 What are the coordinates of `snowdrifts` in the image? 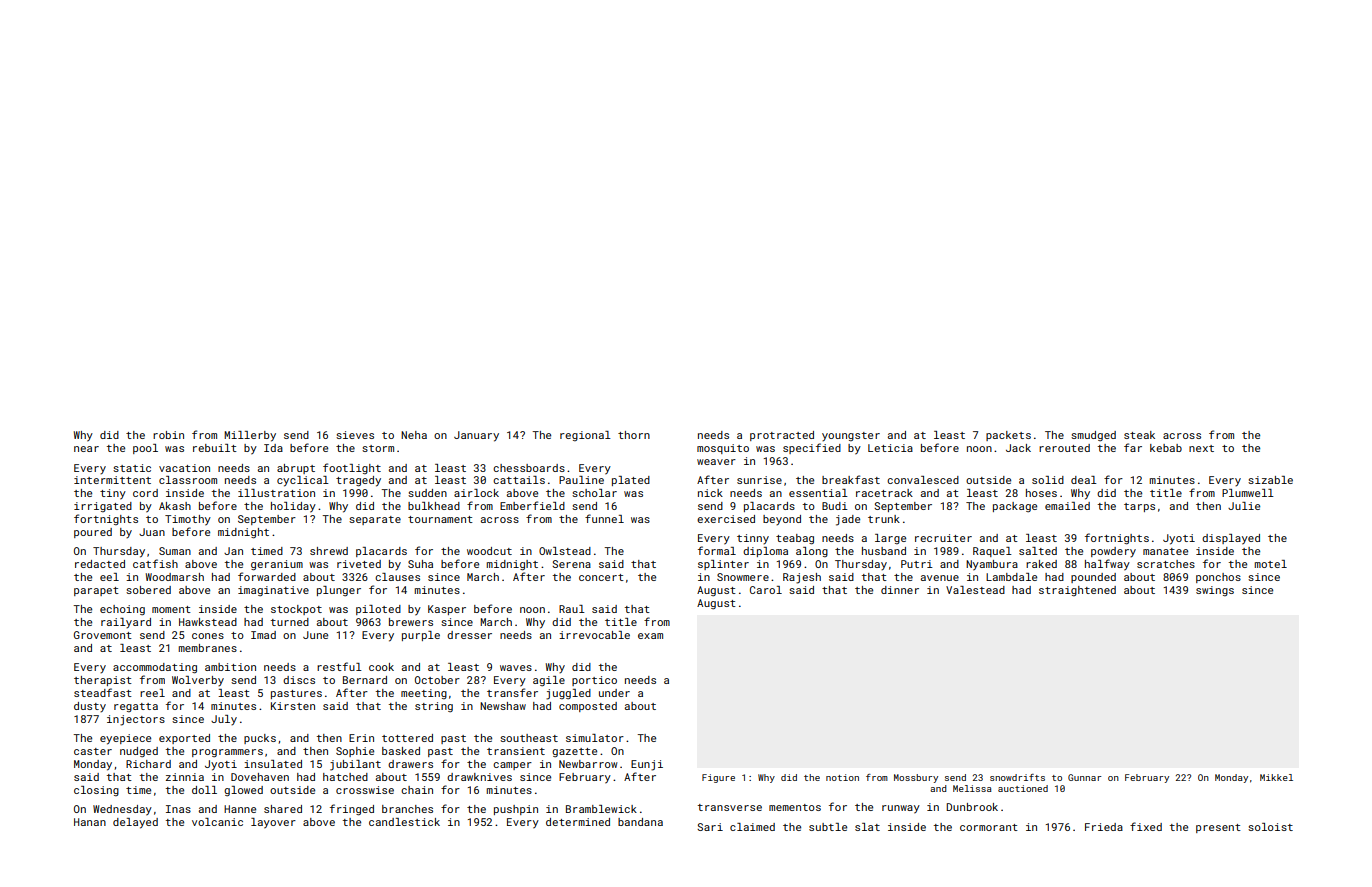 It's located at (1017, 777).
